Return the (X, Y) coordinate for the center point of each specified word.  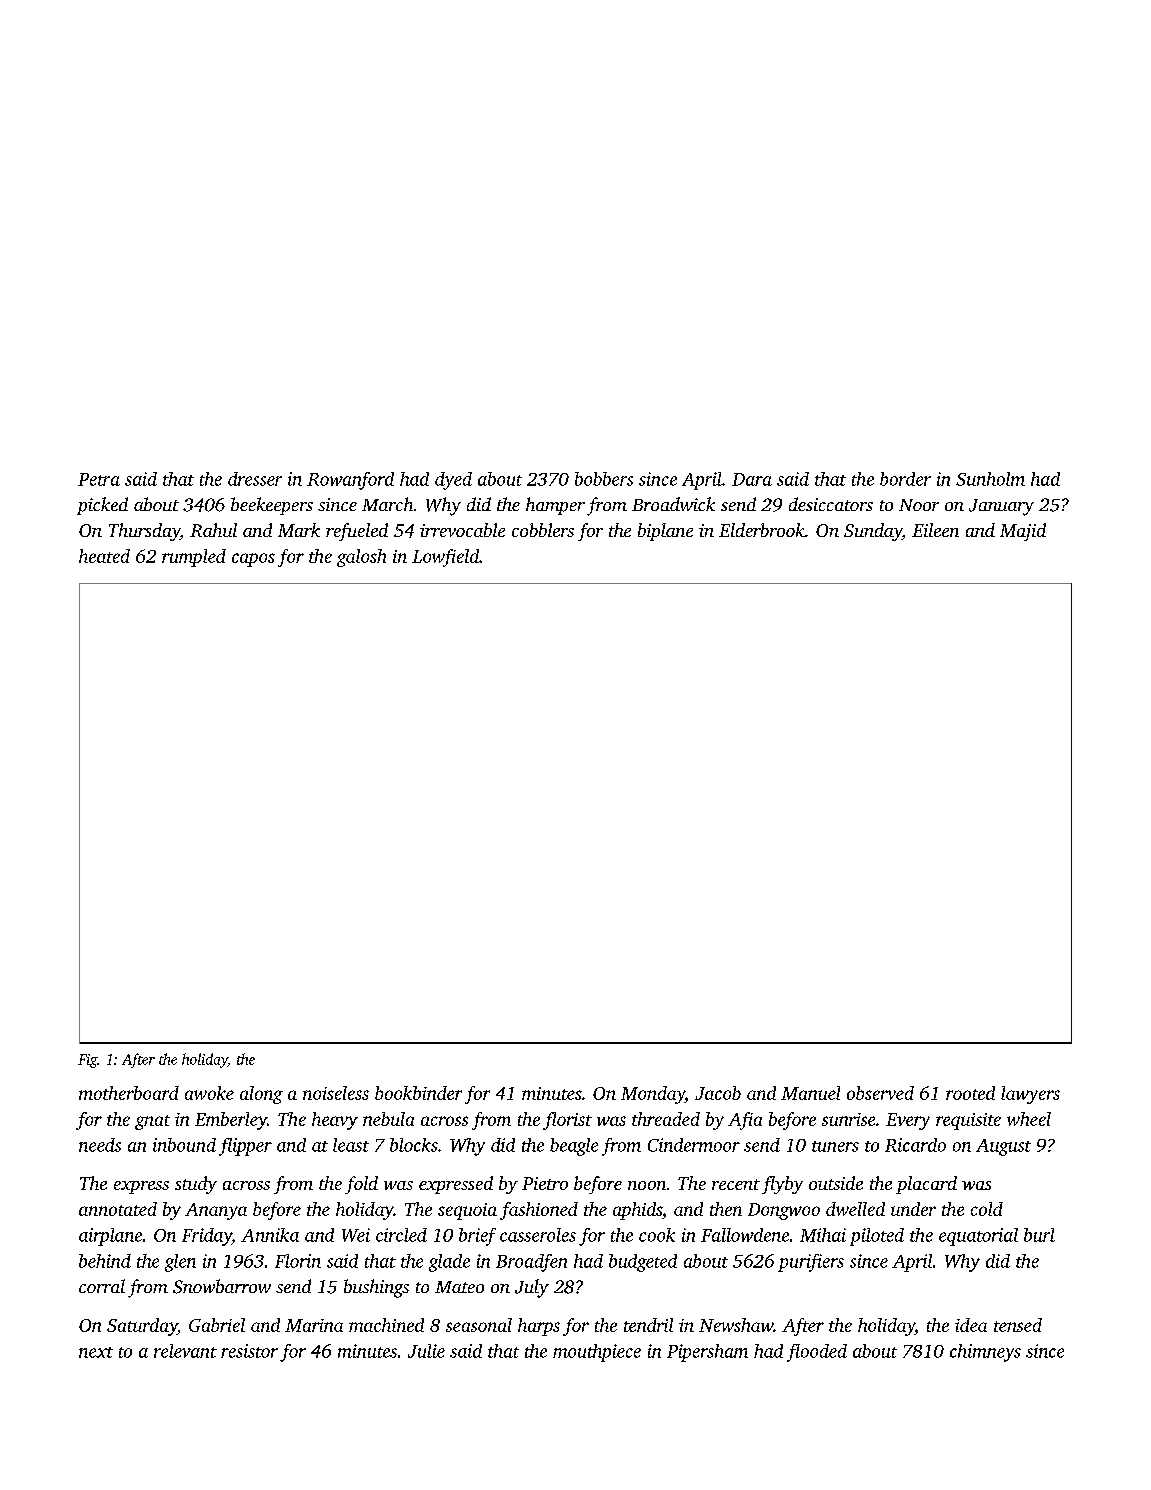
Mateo (459, 1287)
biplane (665, 532)
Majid (1023, 532)
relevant (185, 1351)
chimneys (985, 1353)
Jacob (718, 1093)
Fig (87, 1061)
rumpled (194, 558)
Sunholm (990, 479)
